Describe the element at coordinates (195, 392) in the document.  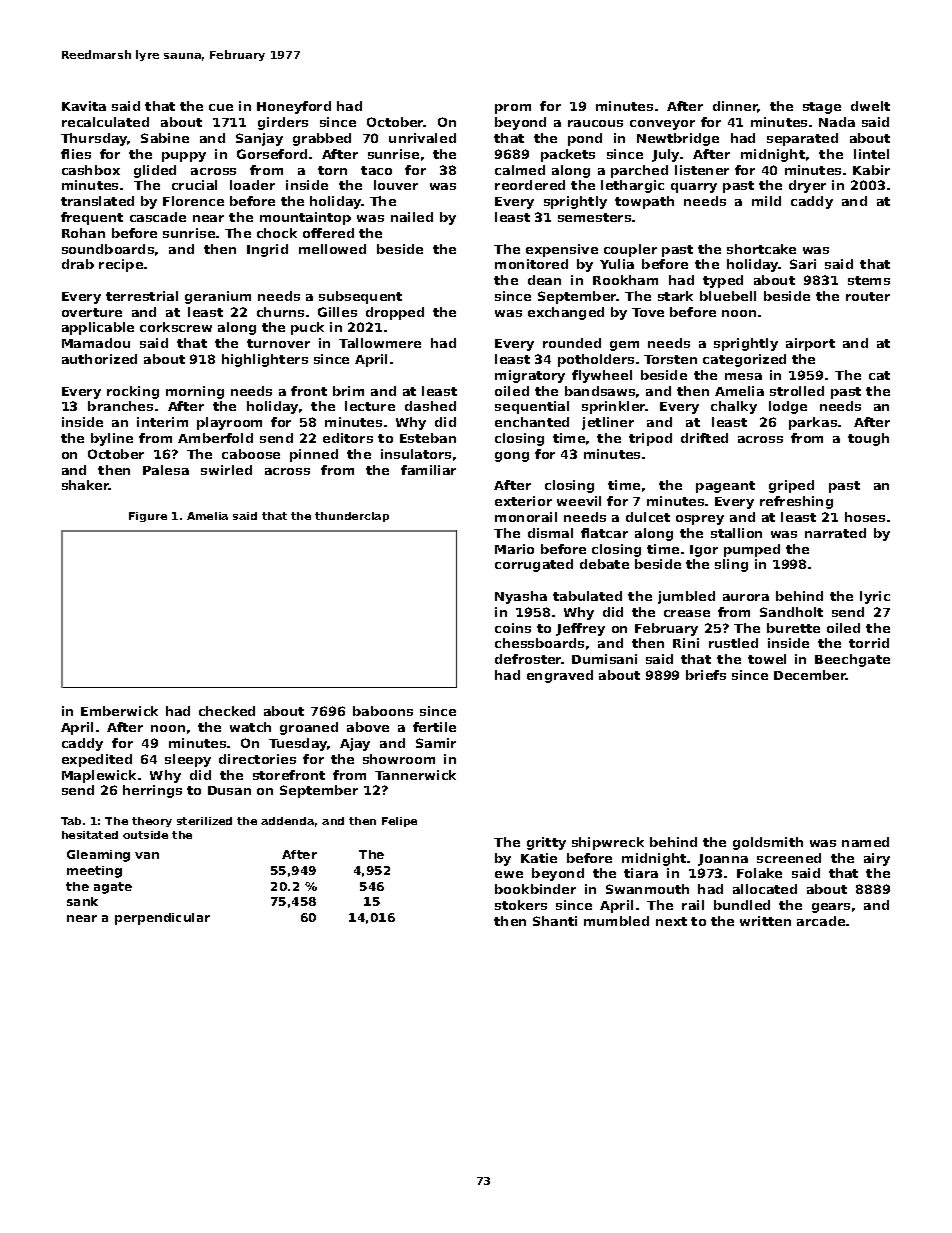
I see `morning` at that location.
